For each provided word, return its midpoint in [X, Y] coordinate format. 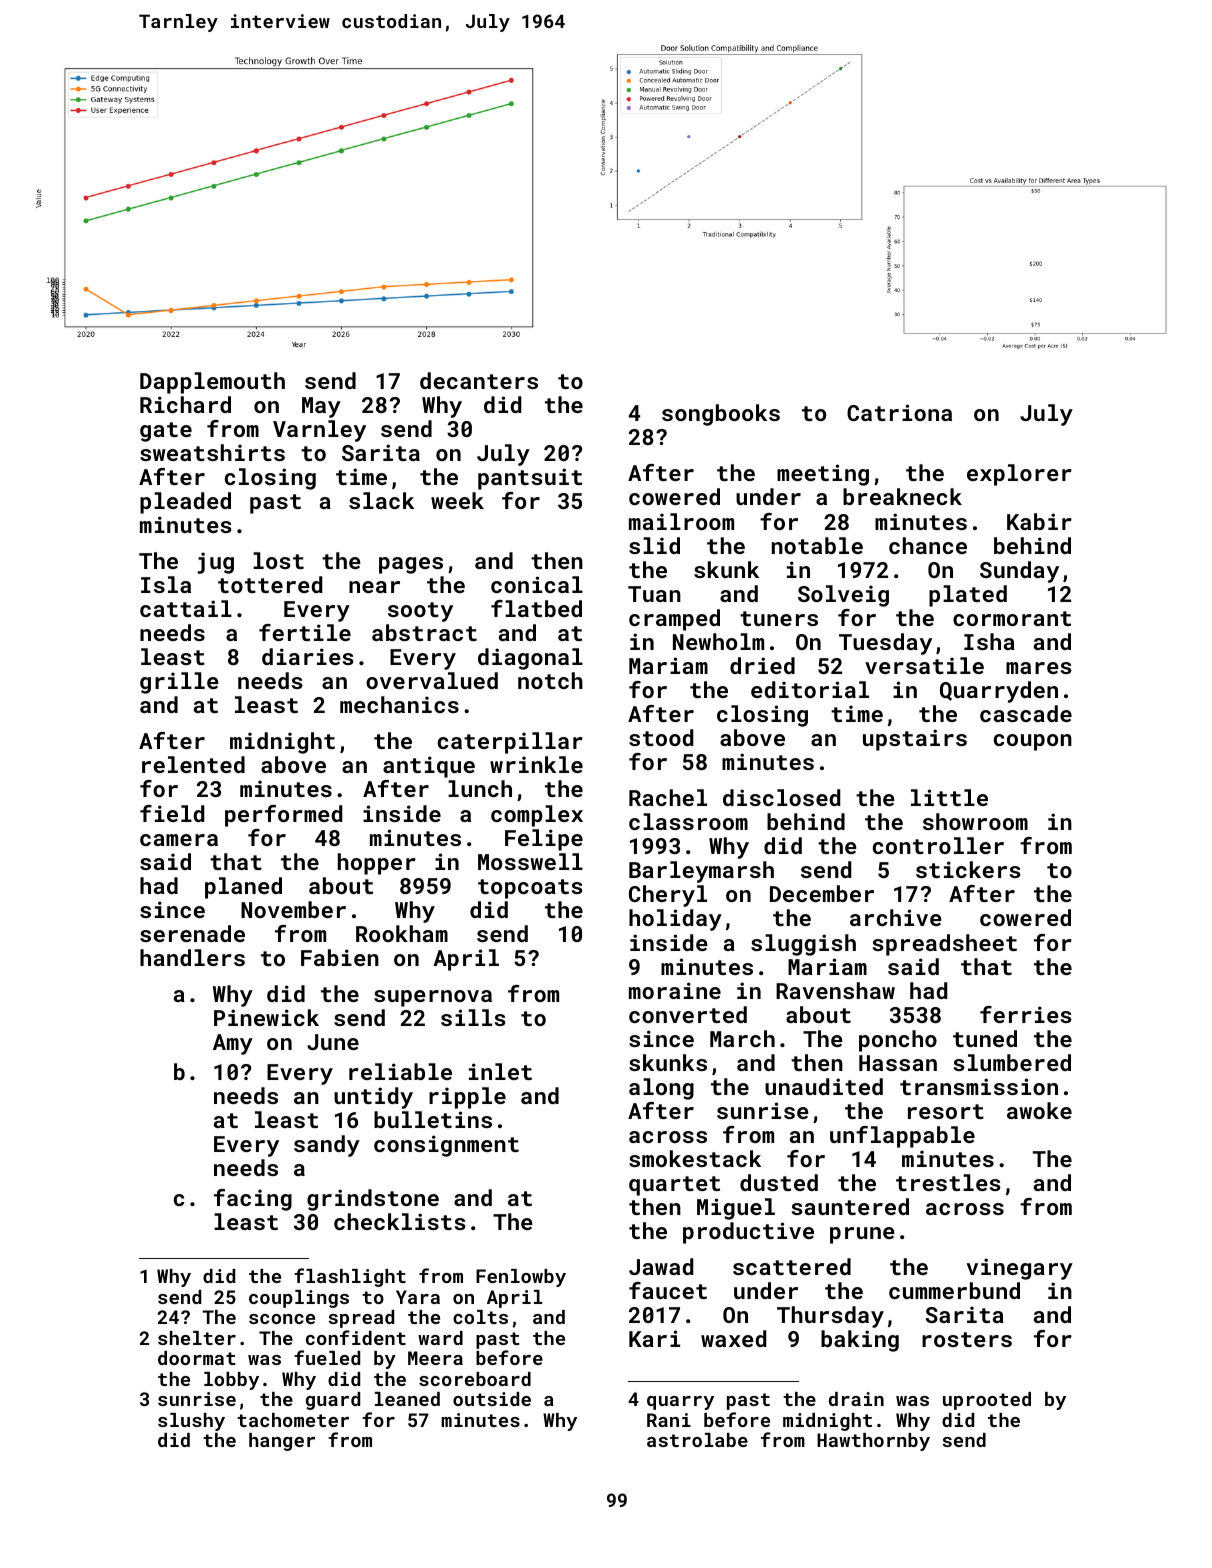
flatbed [536, 608]
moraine [675, 990]
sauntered [850, 1206]
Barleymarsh [701, 872]
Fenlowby [521, 1278]
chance [928, 545]
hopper [377, 864]
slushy [191, 1422]
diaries [308, 656]
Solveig [843, 596]
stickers [968, 869]
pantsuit [530, 479]
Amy [233, 1044]
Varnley [319, 431]
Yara [418, 1297]
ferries [1026, 1014]
